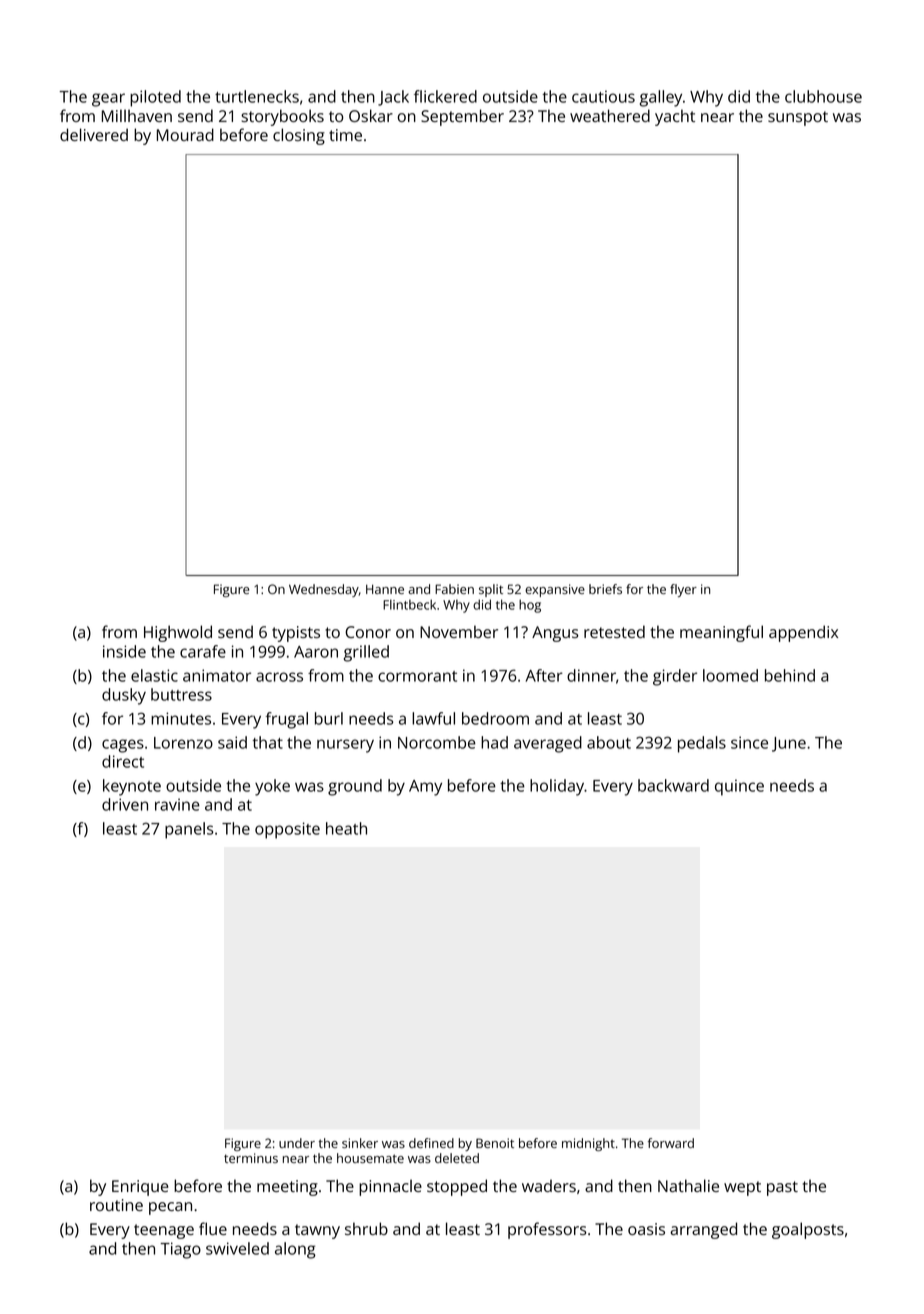 This screenshot has height=1314, width=924. What do you see at coordinates (675, 117) in the screenshot?
I see `yacht` at bounding box center [675, 117].
